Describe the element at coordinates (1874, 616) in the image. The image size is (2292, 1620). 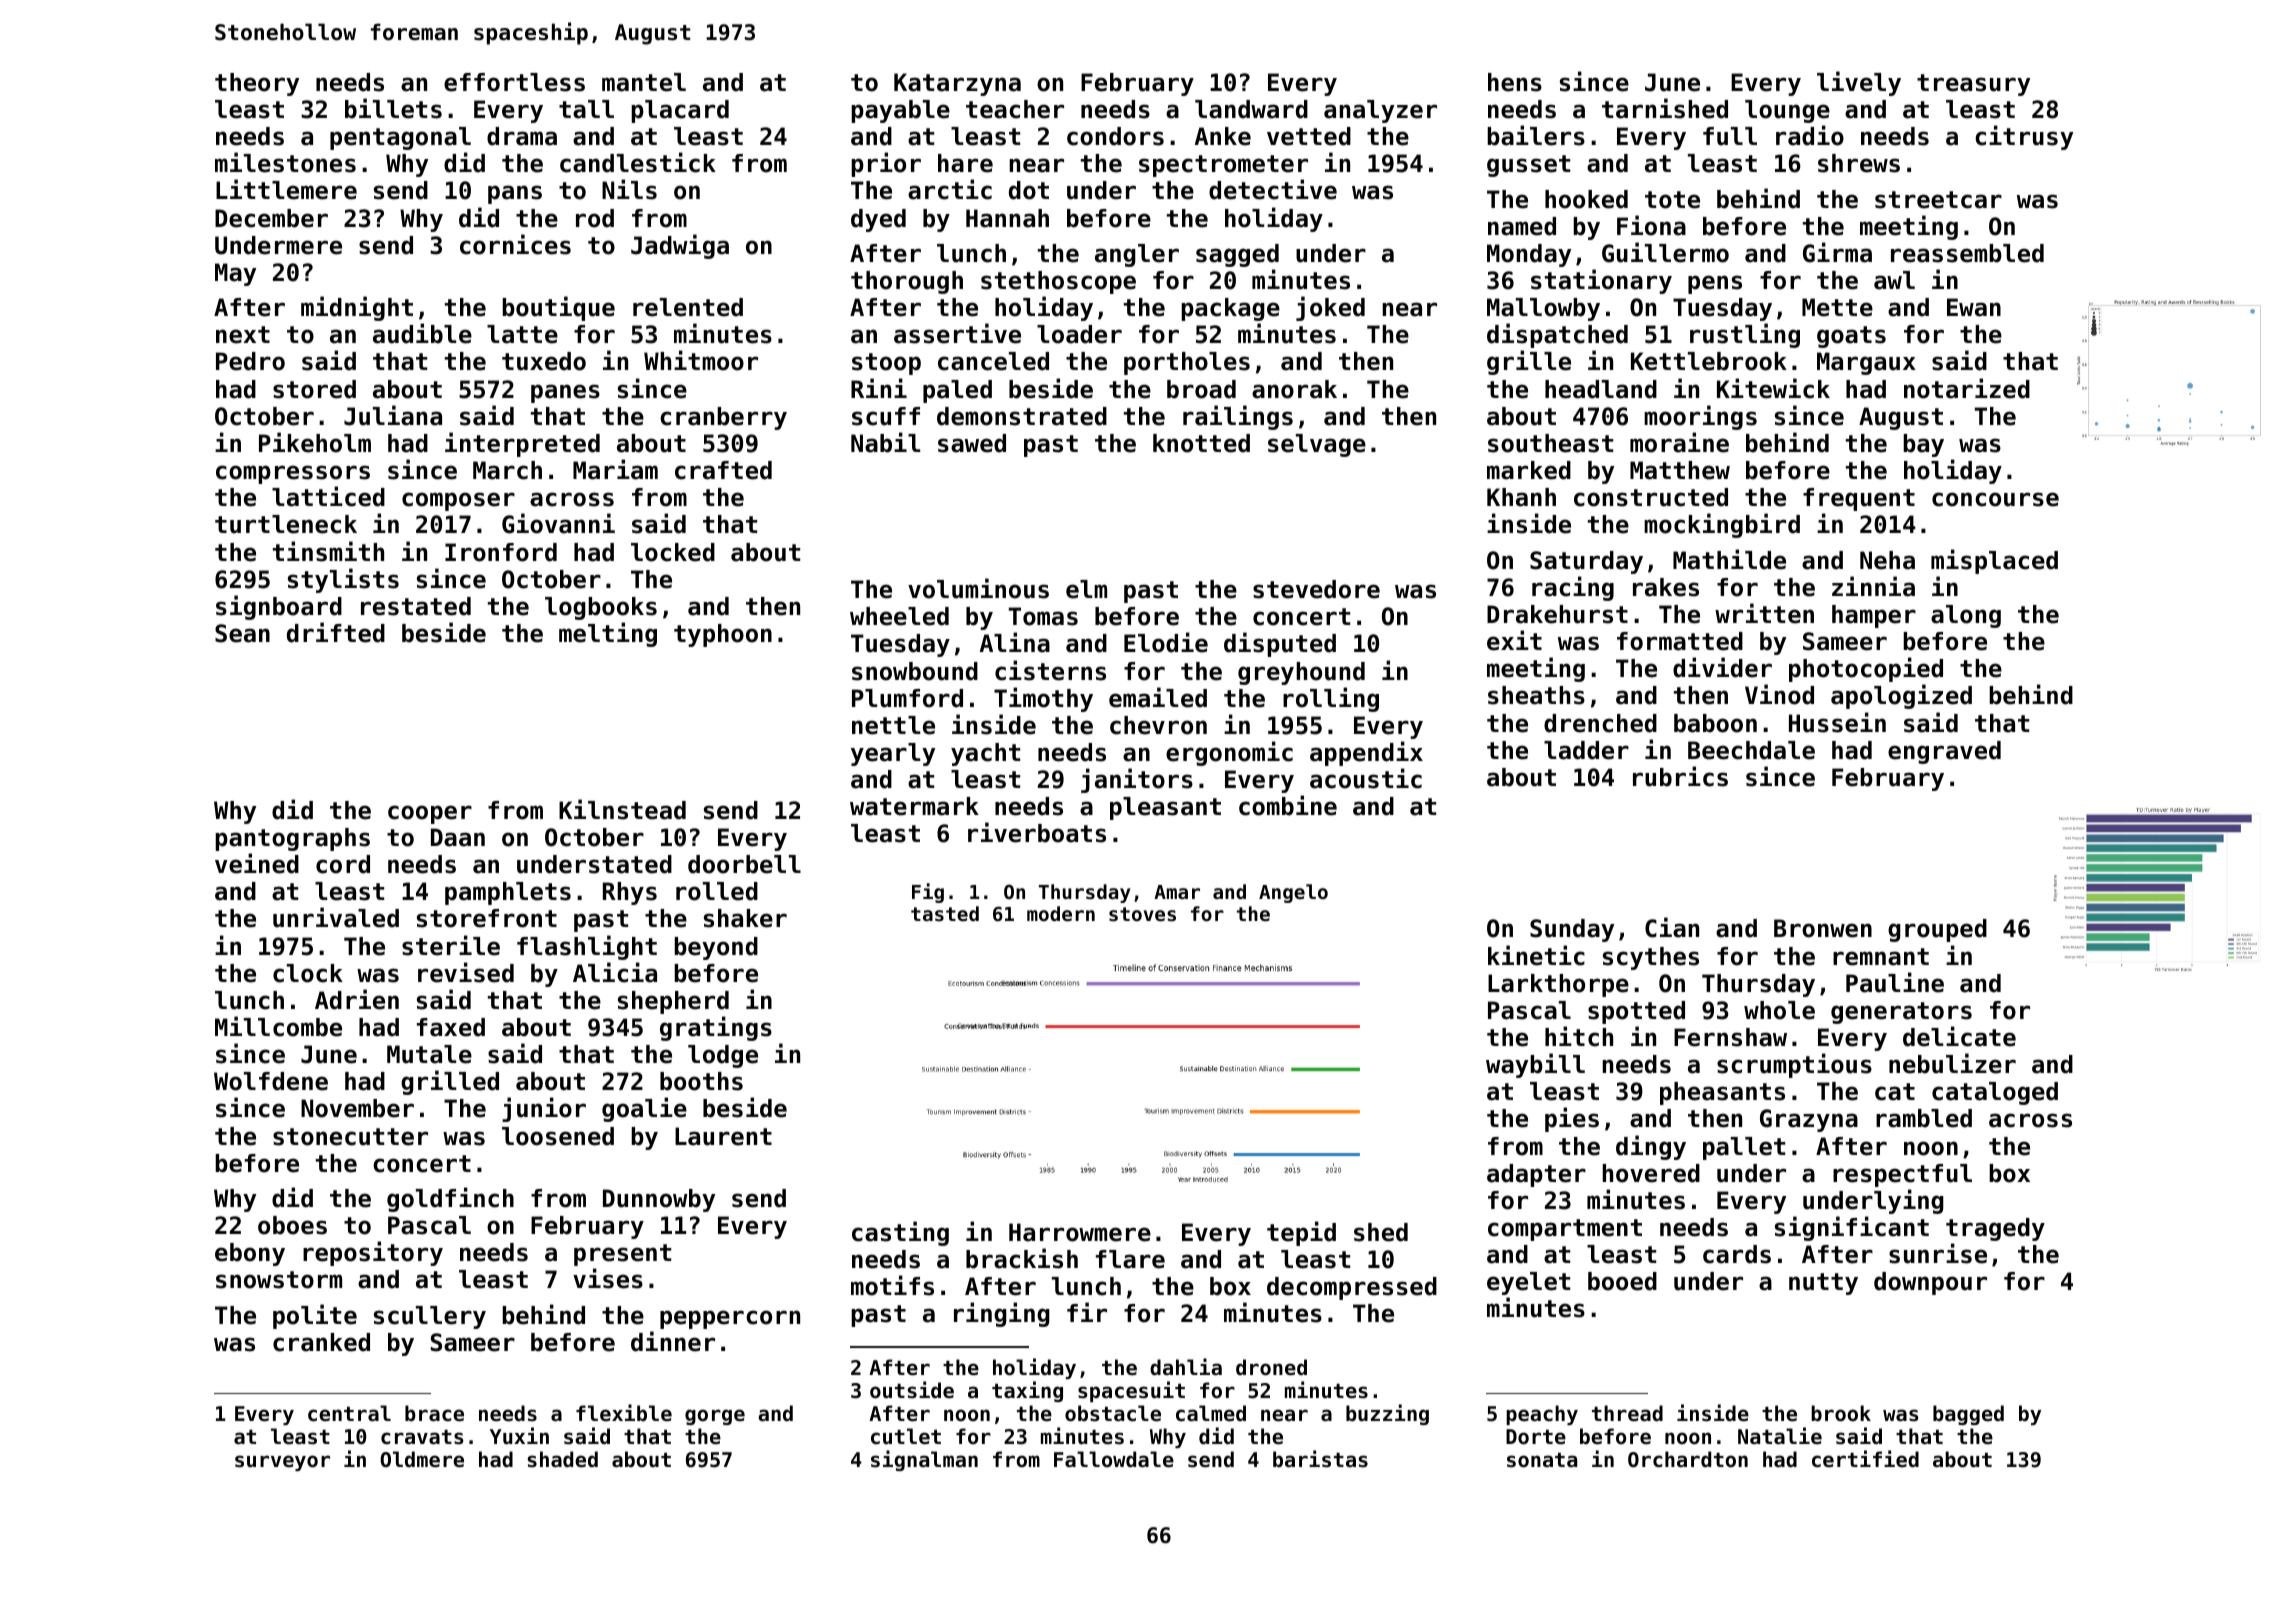
I see `hamper` at that location.
